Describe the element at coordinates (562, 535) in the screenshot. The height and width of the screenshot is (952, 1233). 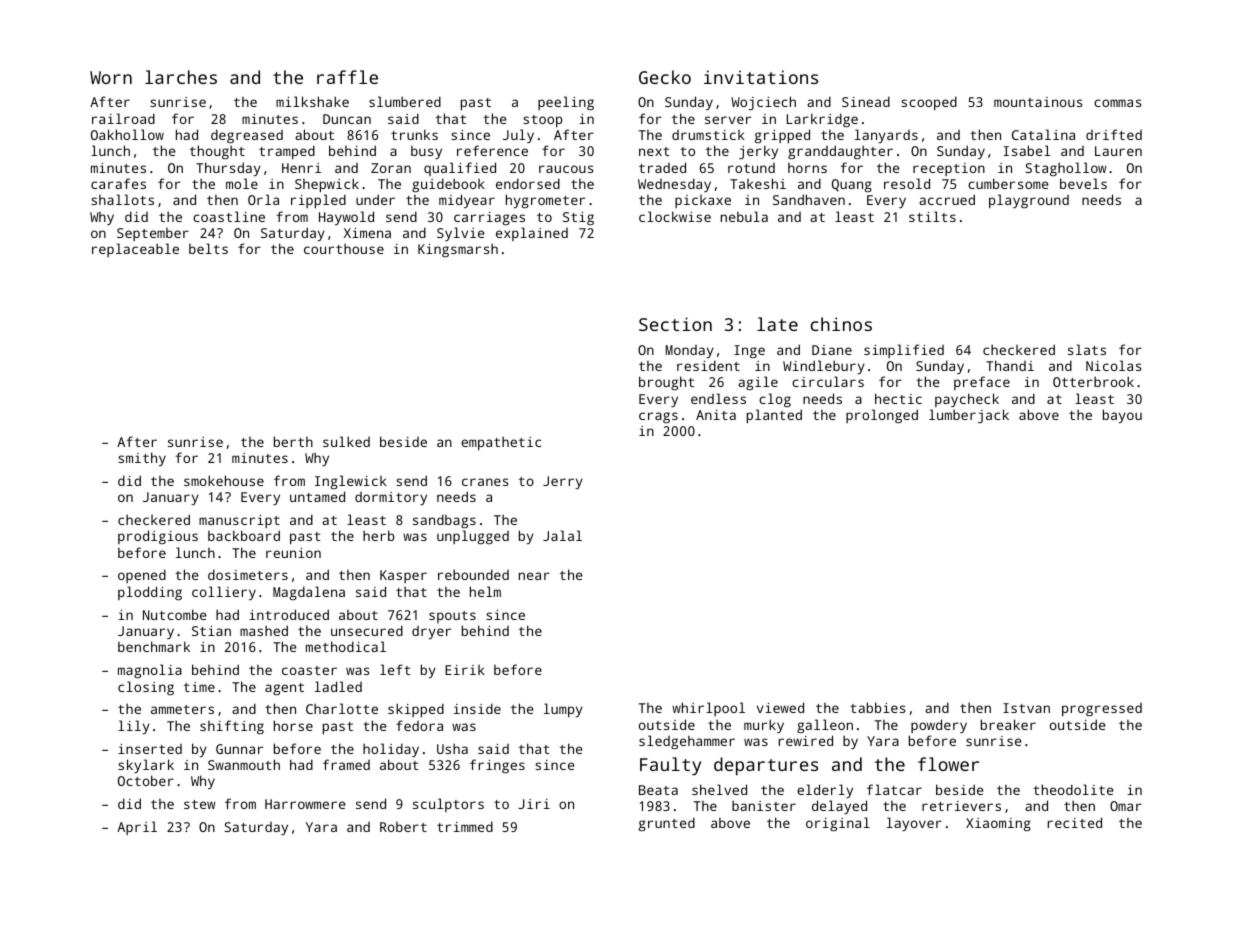
I see `Jalal` at that location.
